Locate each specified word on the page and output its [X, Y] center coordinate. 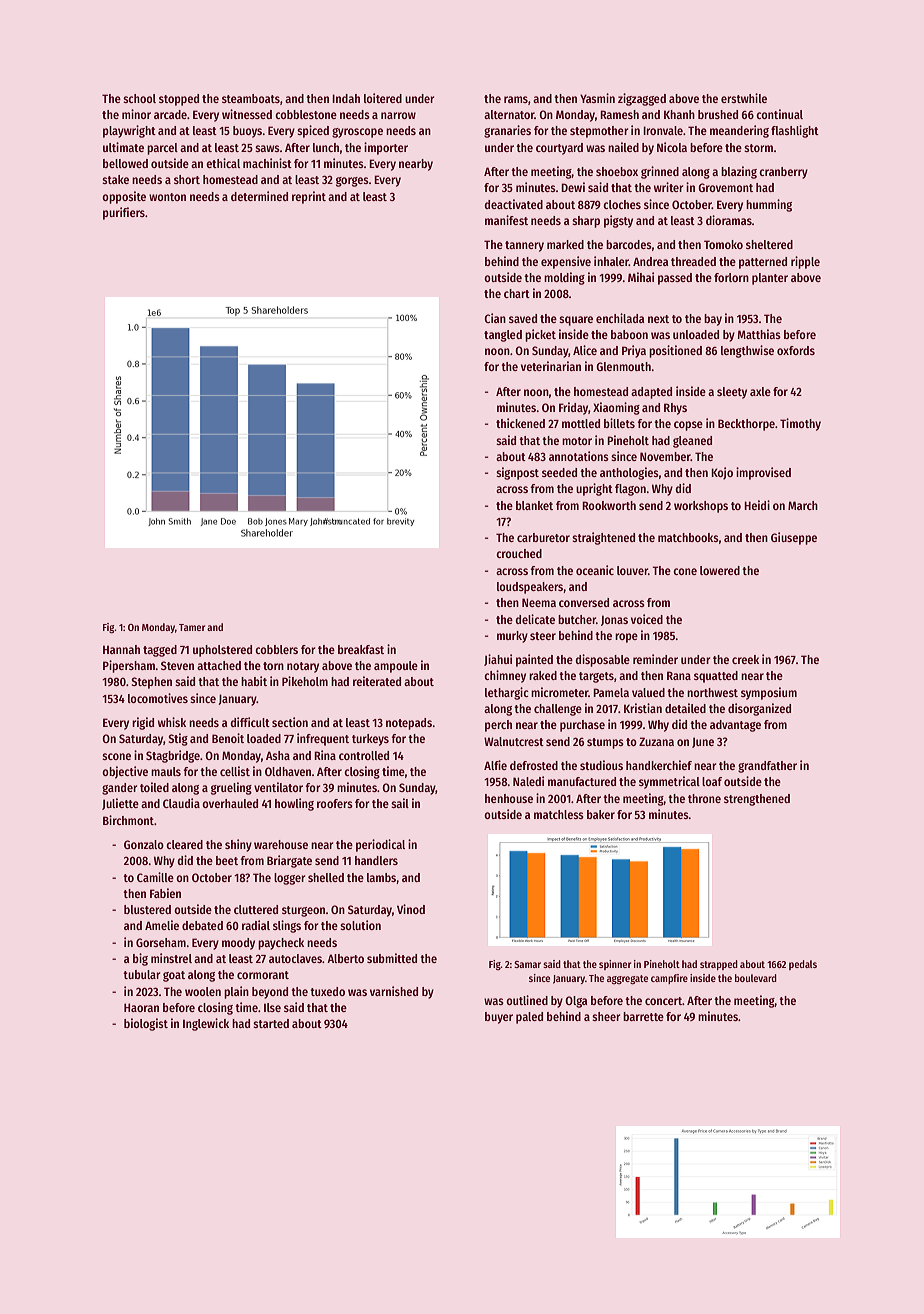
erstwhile [744, 98]
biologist [146, 1024]
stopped [179, 100]
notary [303, 667]
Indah [346, 98]
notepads [409, 724]
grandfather [767, 767]
